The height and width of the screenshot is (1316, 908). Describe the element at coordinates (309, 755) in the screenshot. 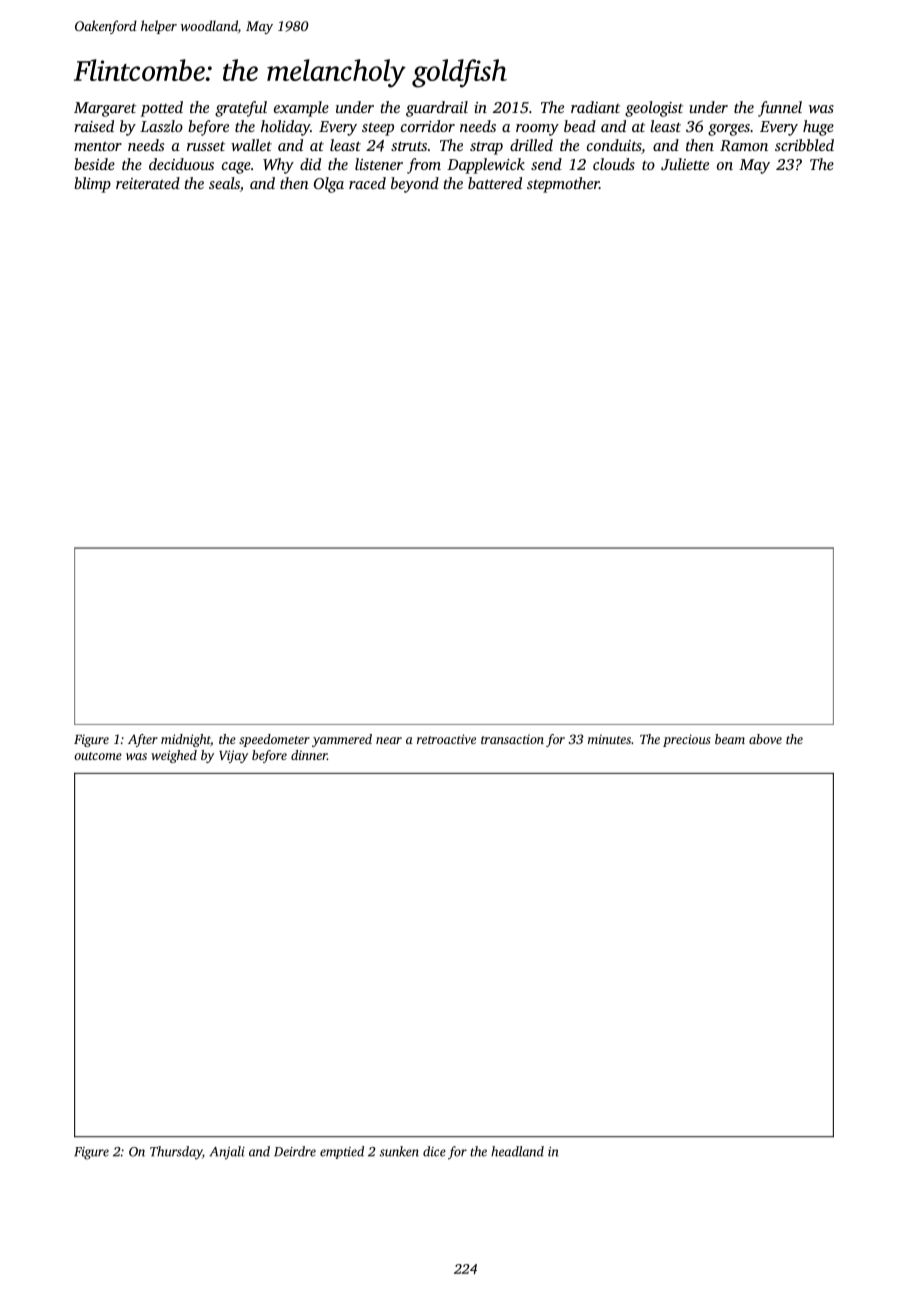

I see `dinner` at that location.
